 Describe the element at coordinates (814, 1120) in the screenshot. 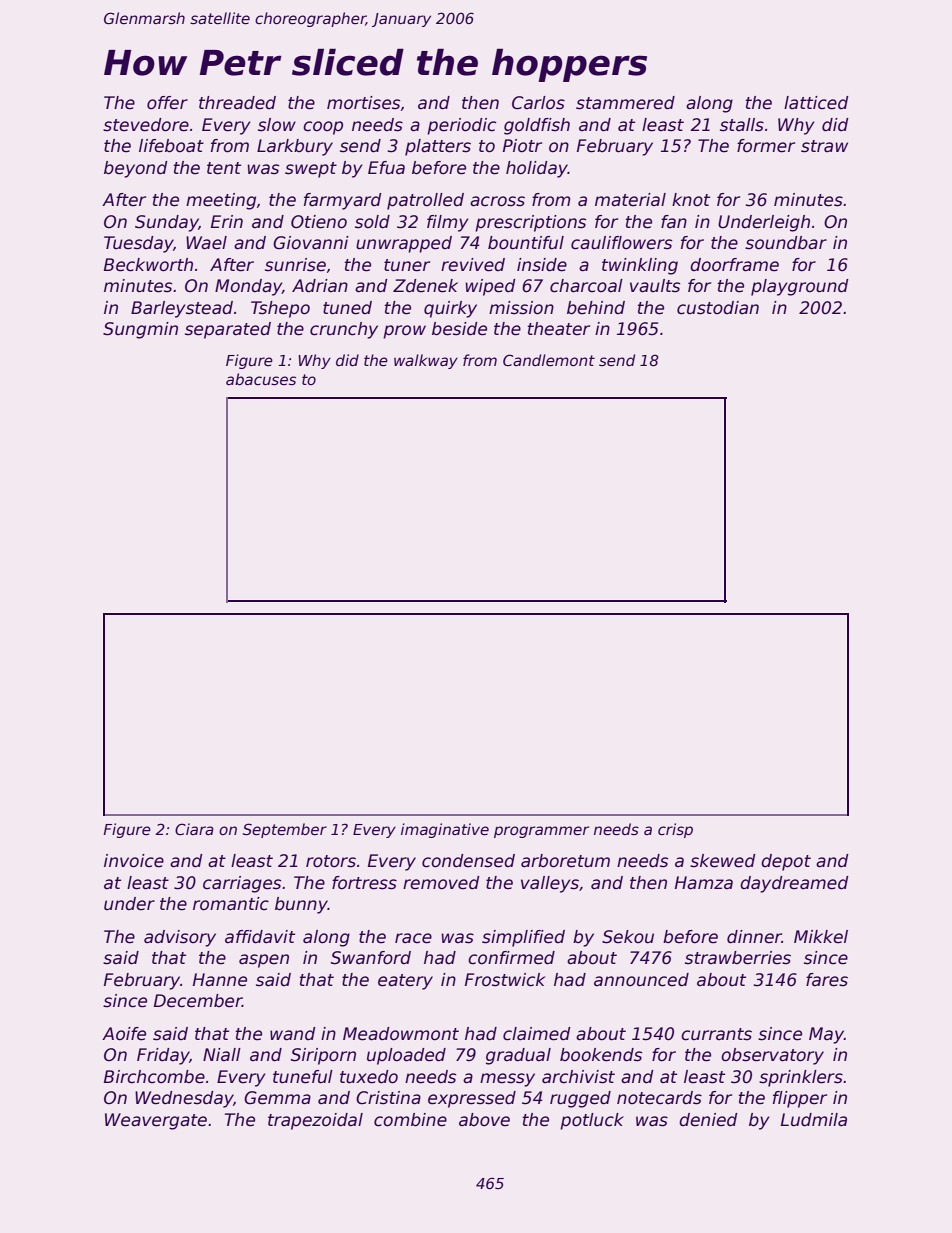

I see `Ludmila` at that location.
